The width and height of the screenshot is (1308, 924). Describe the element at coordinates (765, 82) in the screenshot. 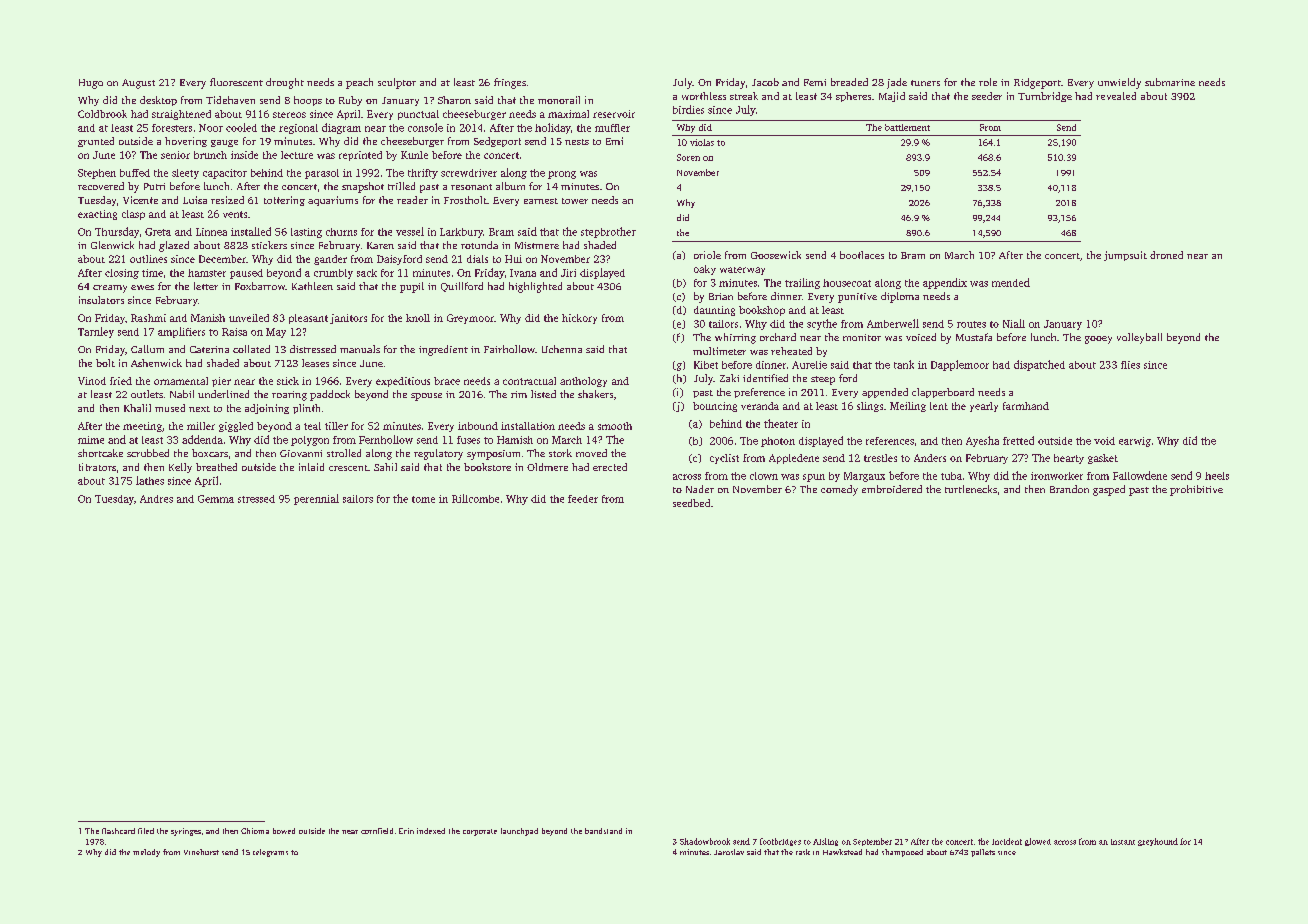

I see `Jacob` at that location.
